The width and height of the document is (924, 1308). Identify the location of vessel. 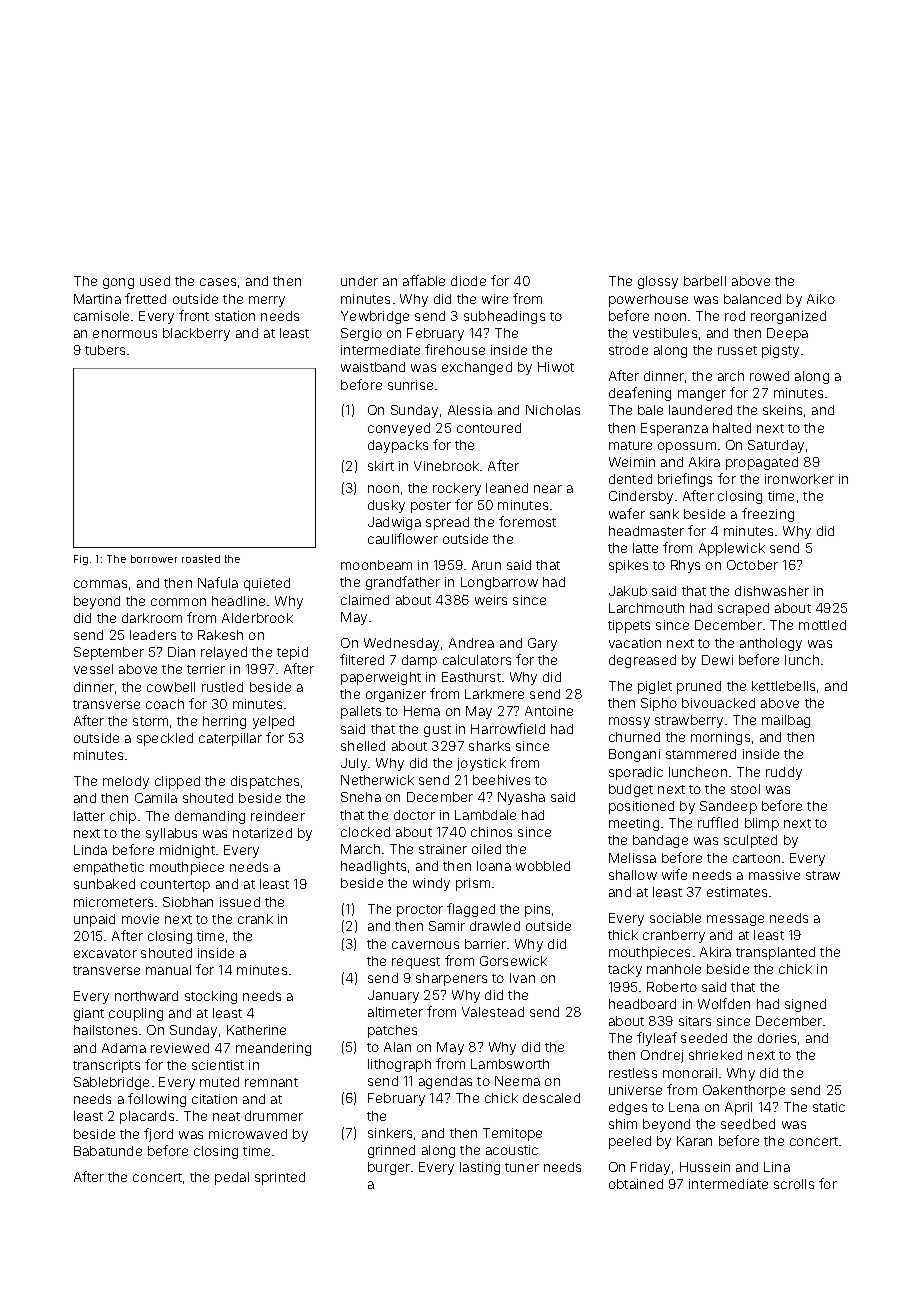
(93, 669).
